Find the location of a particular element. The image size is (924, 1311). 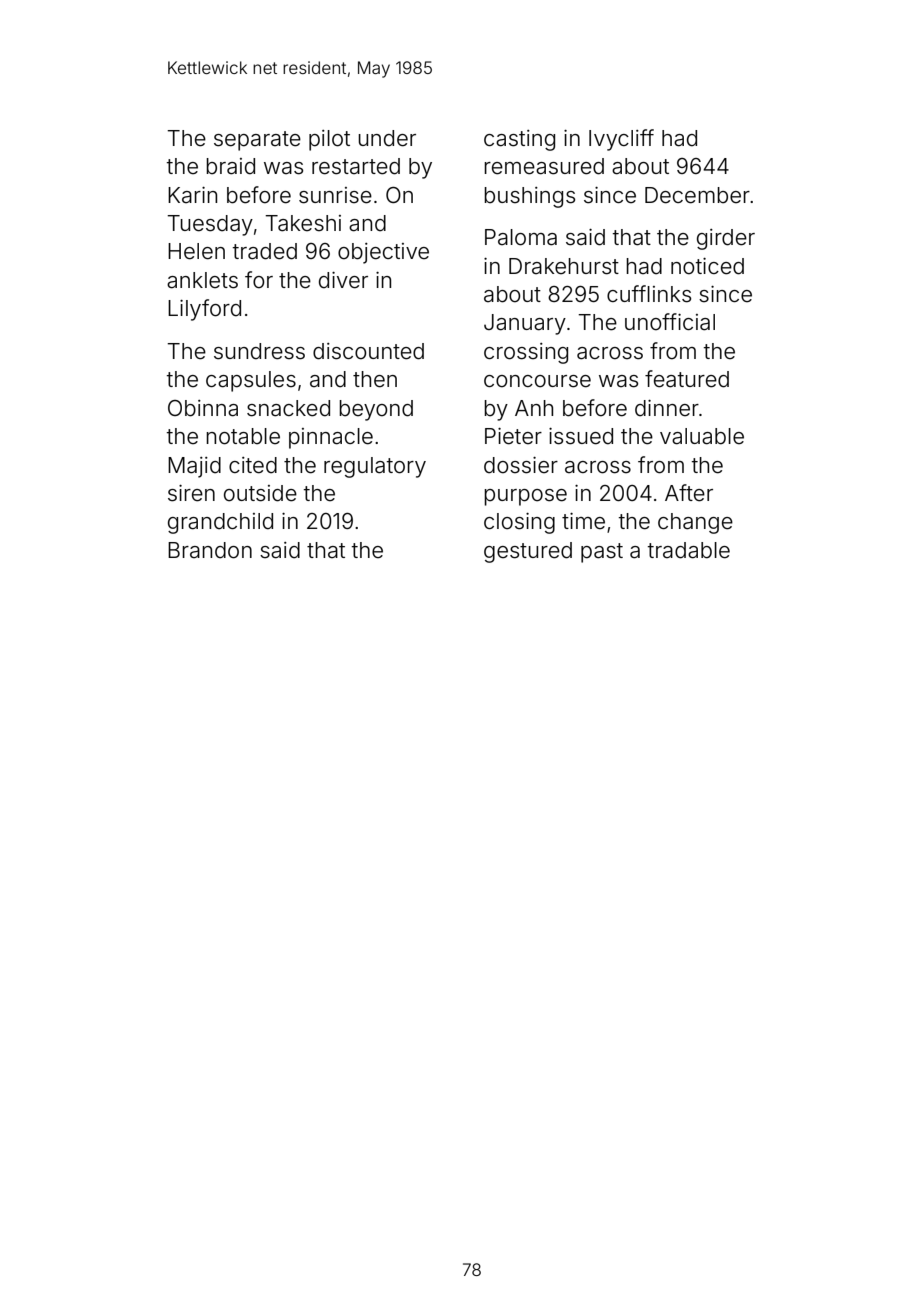

cited is located at coordinates (253, 465).
